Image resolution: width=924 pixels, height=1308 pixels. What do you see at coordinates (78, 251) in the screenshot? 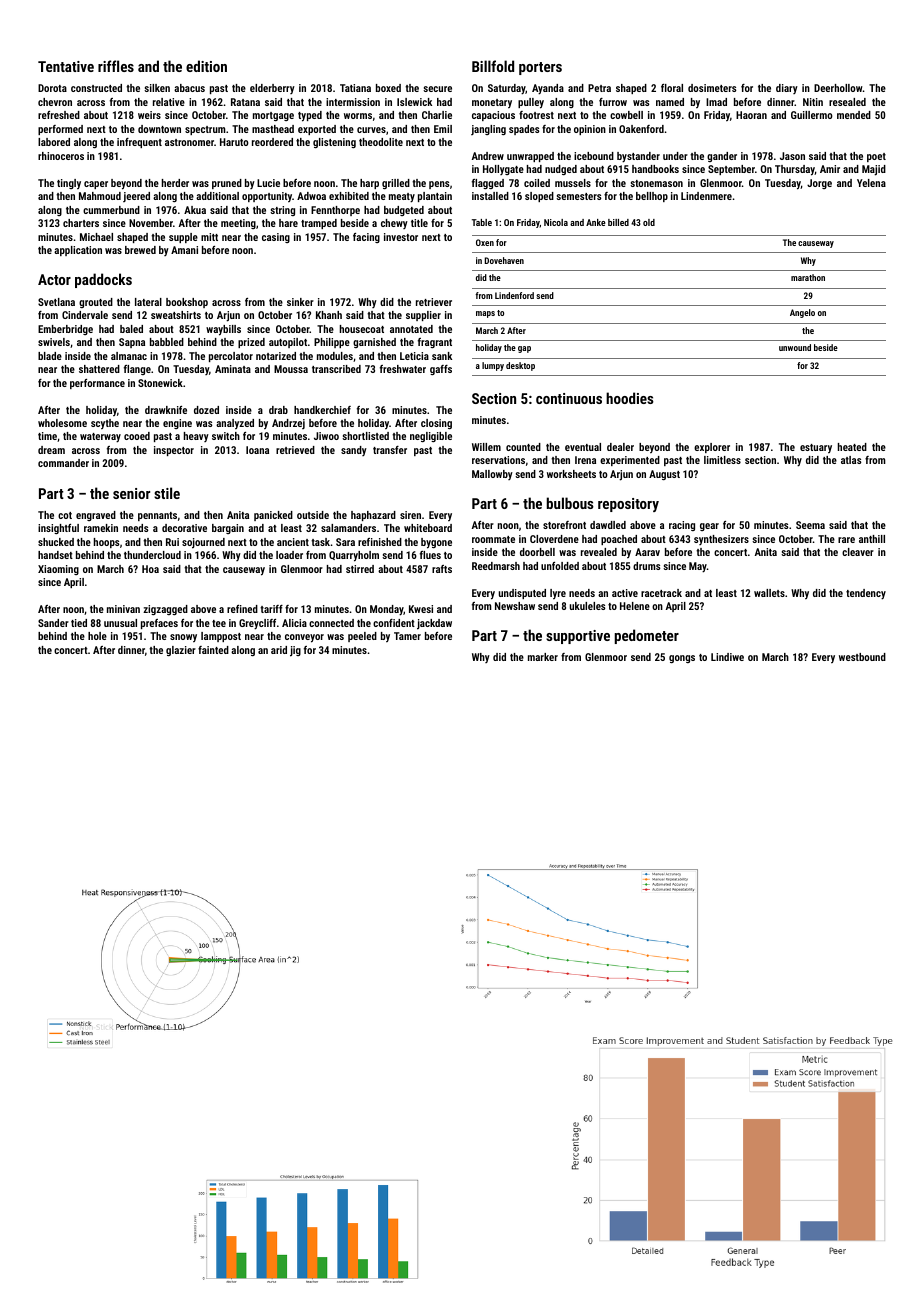
I see `application` at bounding box center [78, 251].
